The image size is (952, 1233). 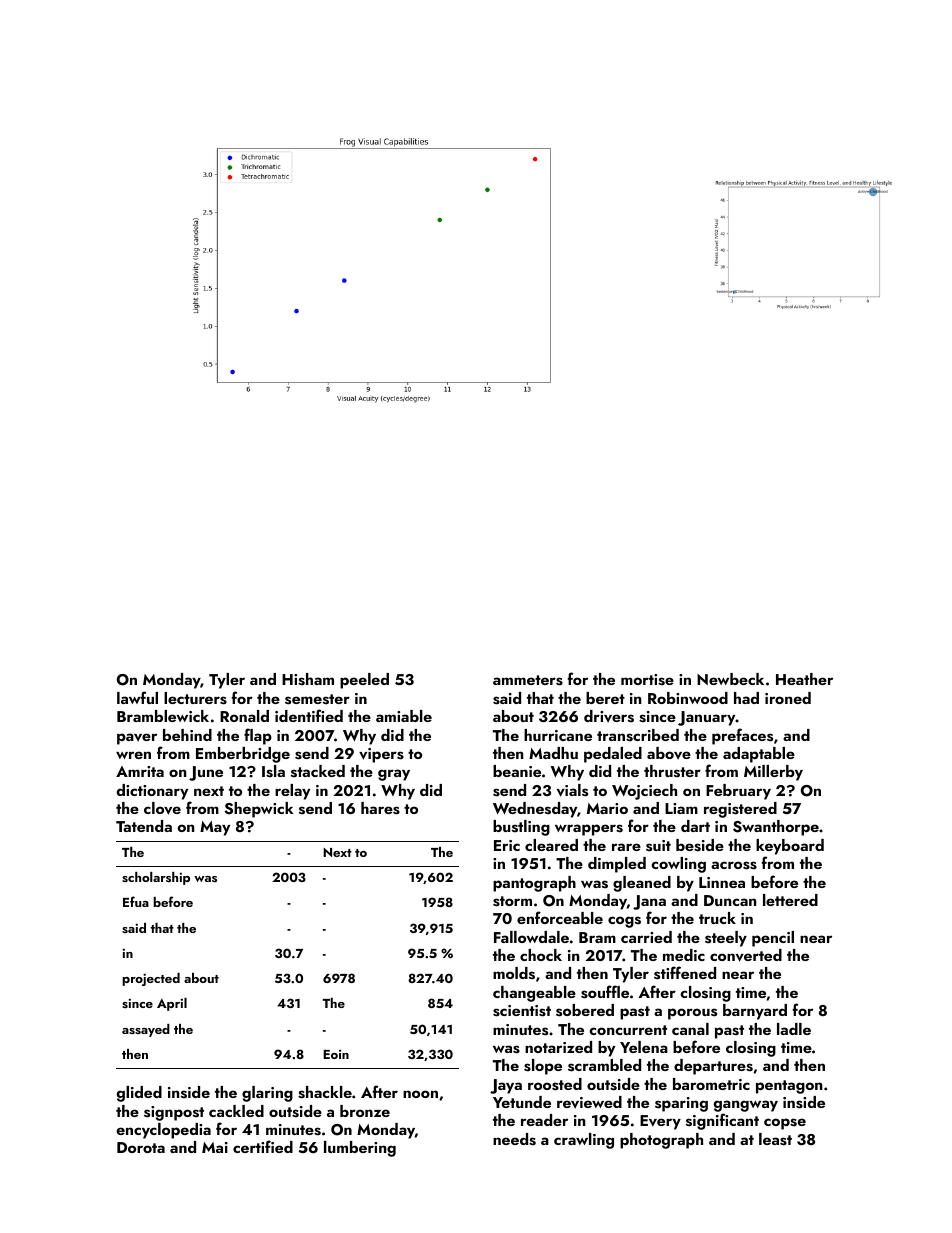 I want to click on Dorota, so click(x=141, y=1147).
